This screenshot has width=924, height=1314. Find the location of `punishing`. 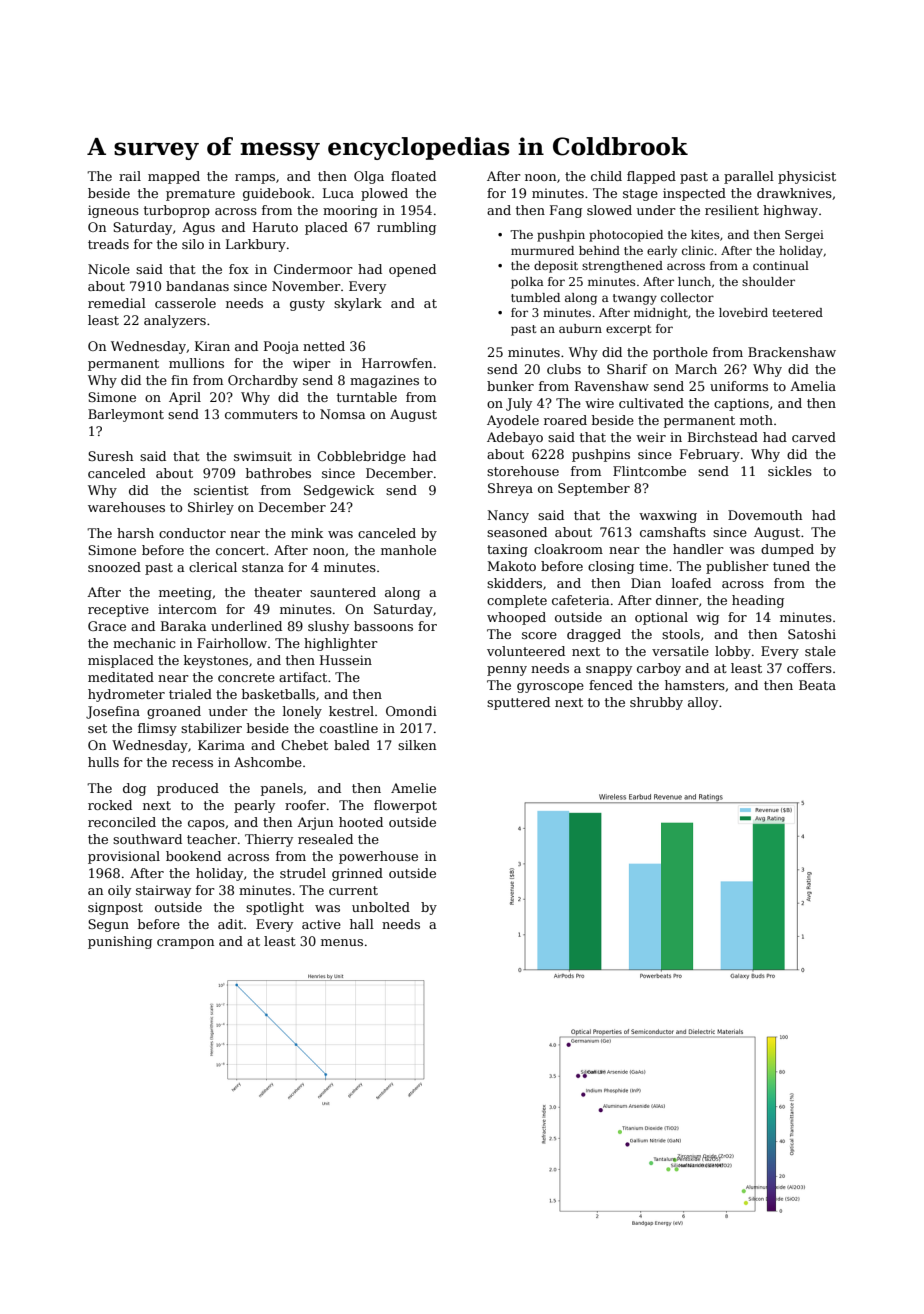

punishing is located at coordinates (120, 942).
